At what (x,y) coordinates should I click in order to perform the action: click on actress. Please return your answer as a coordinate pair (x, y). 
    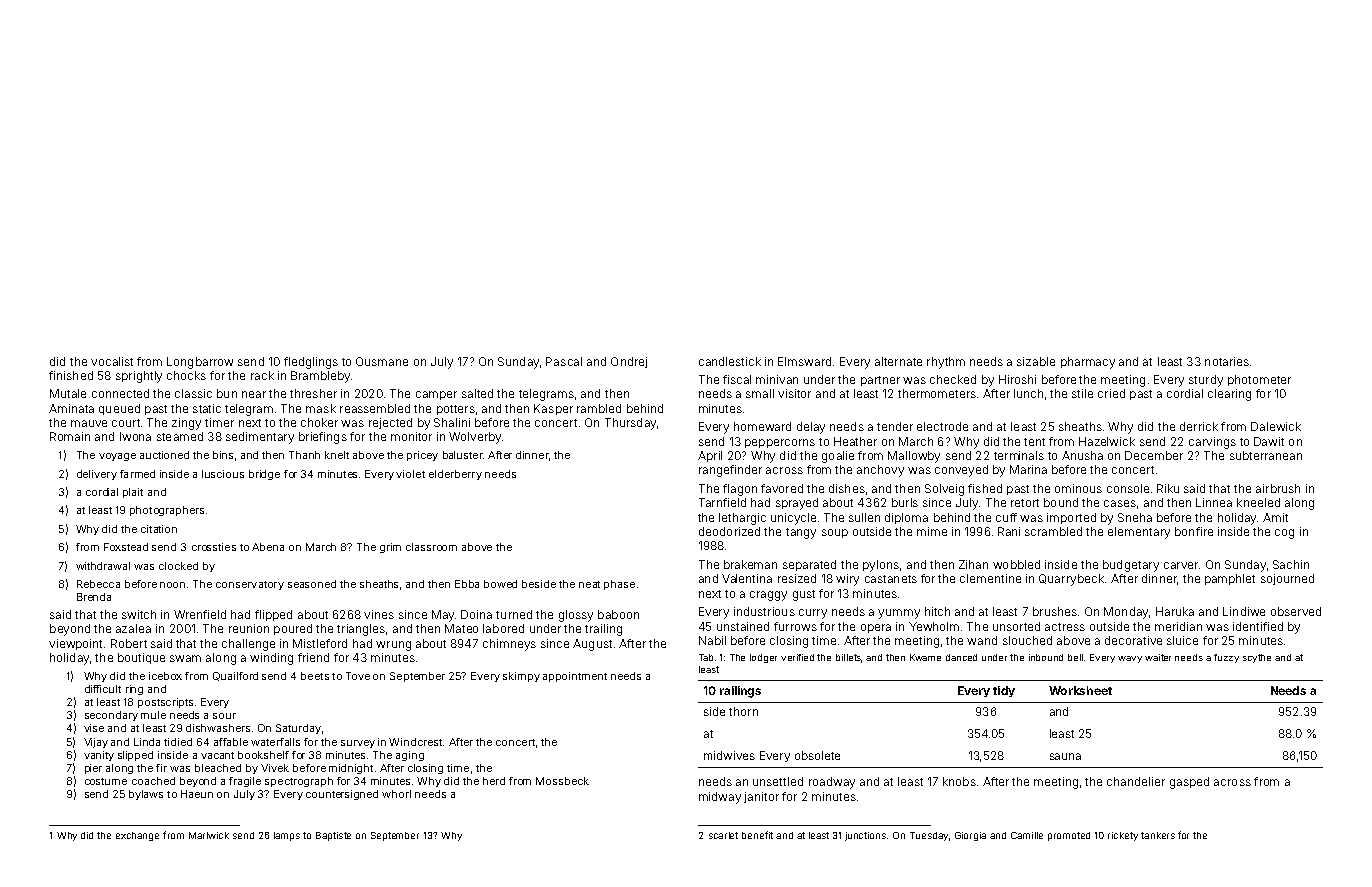
    Looking at the image, I should click on (1065, 627).
